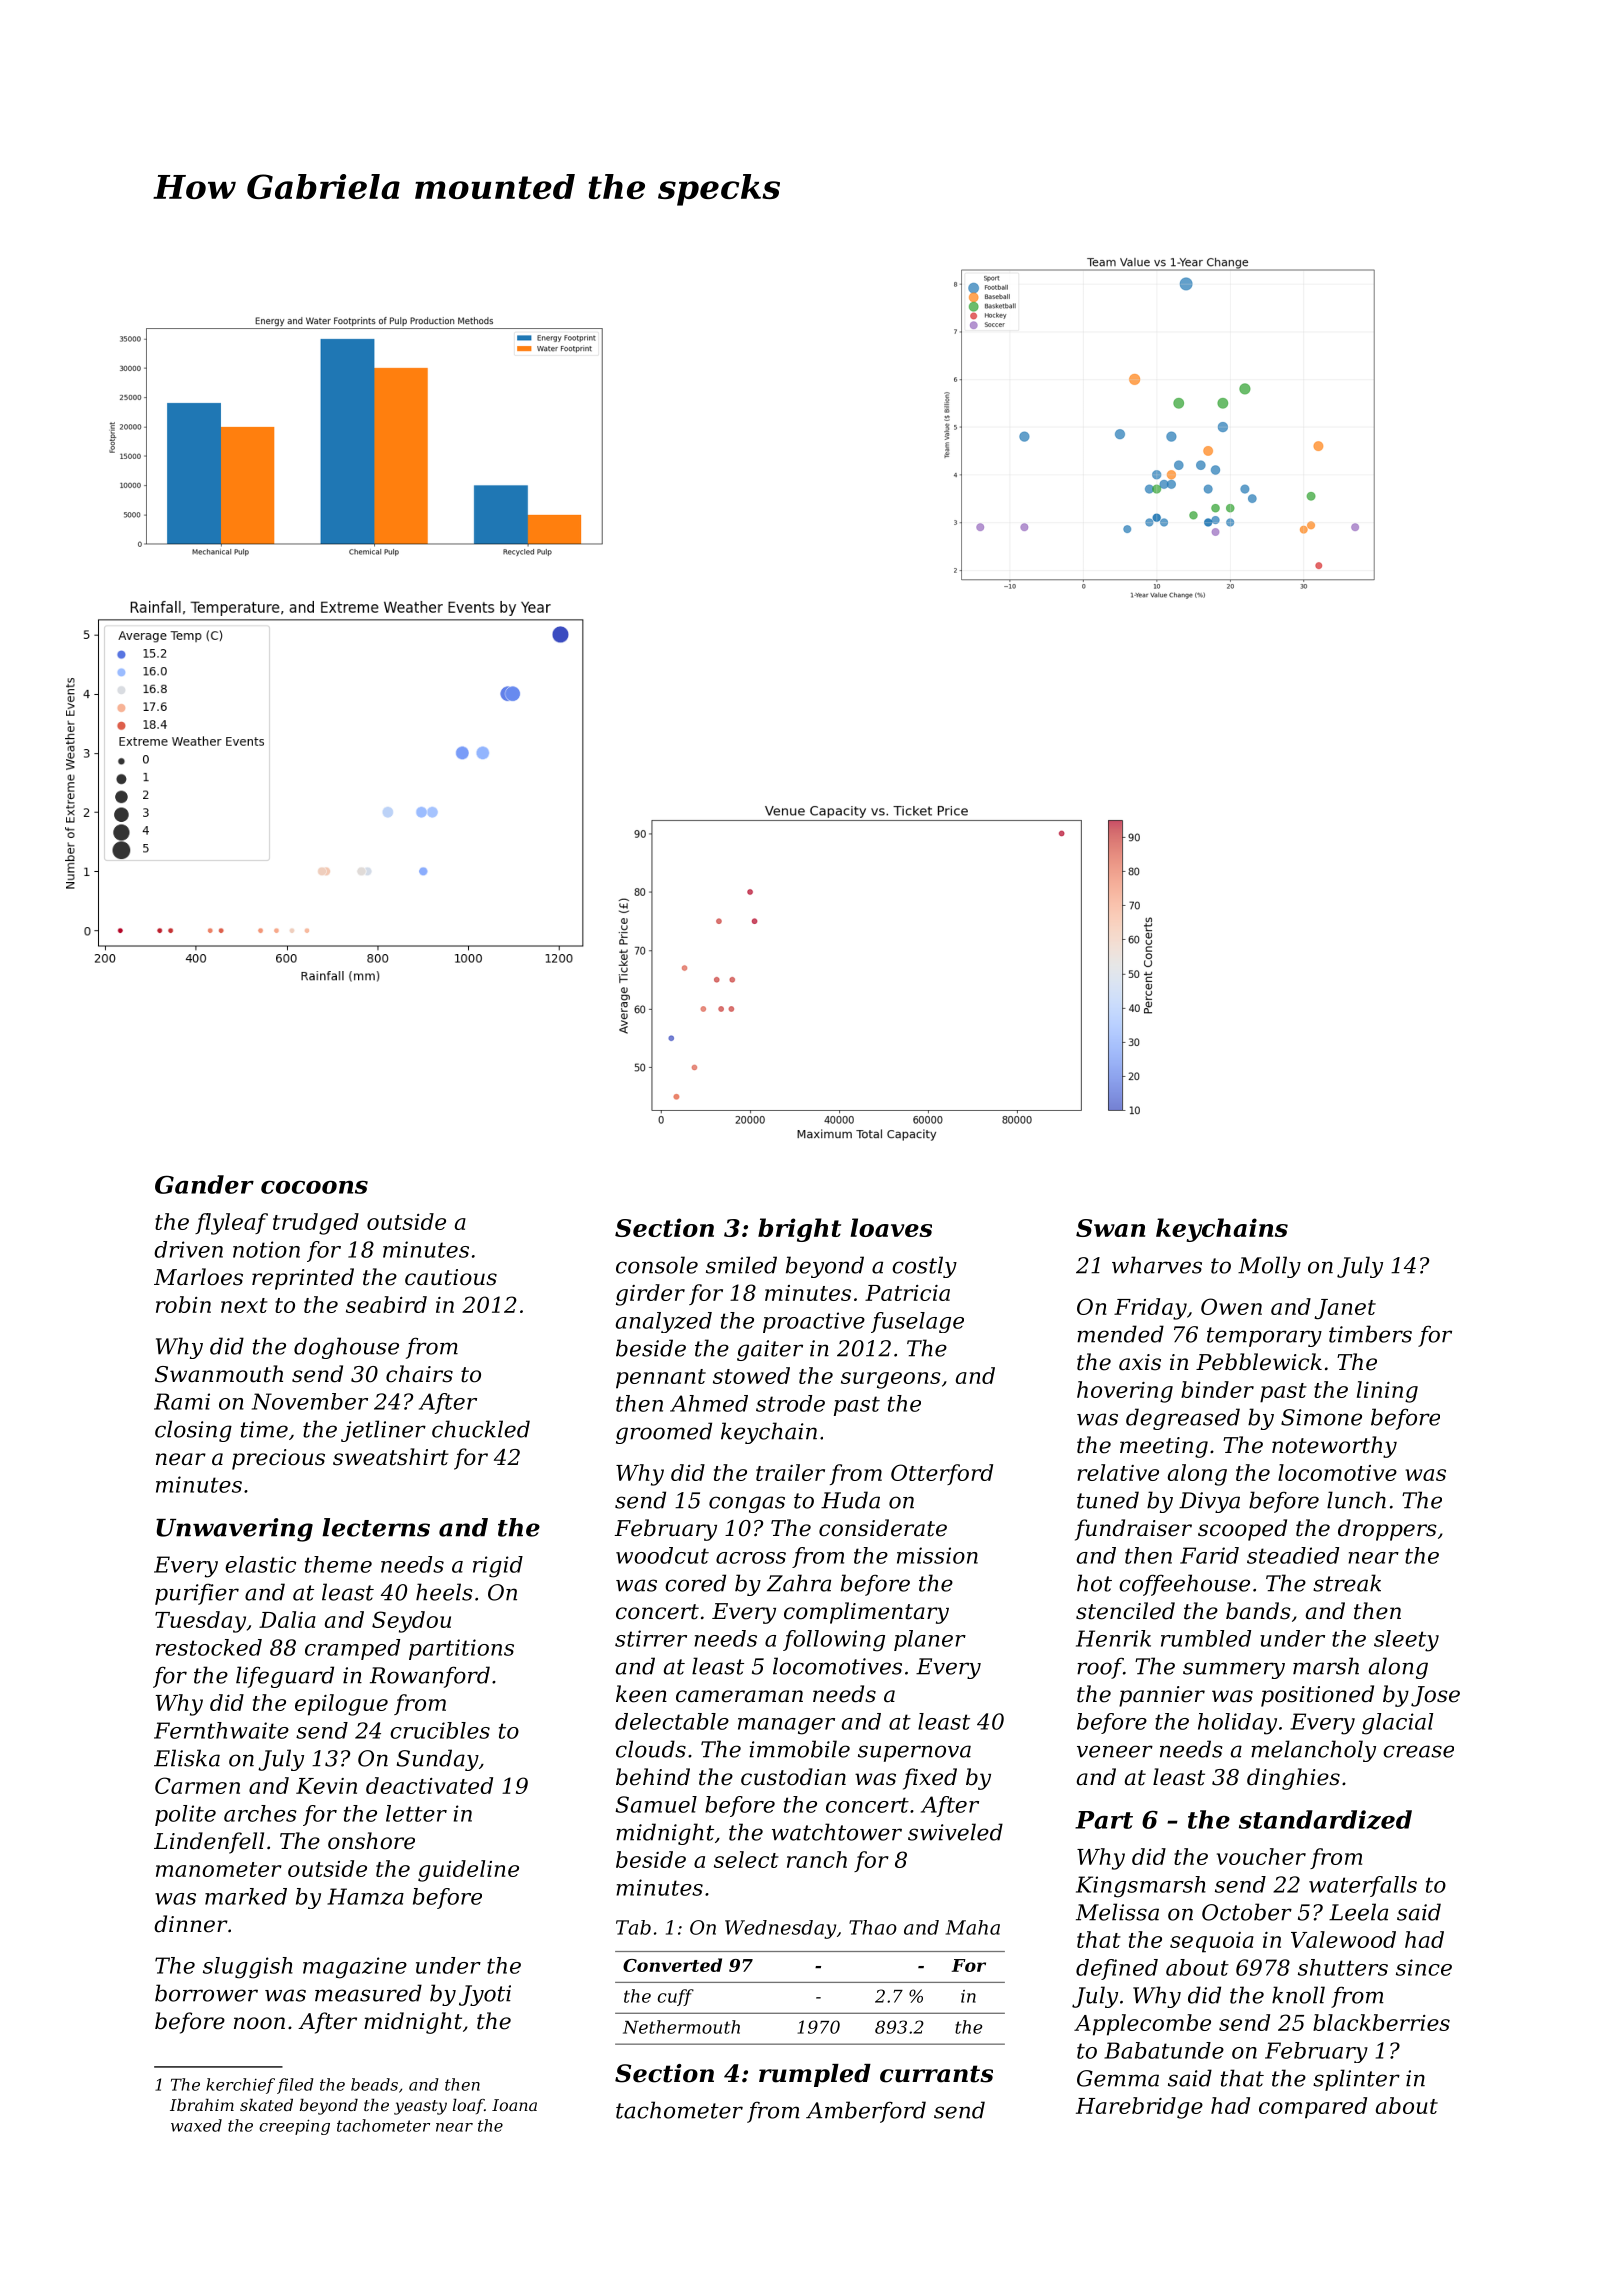  I want to click on arches, so click(260, 1813).
